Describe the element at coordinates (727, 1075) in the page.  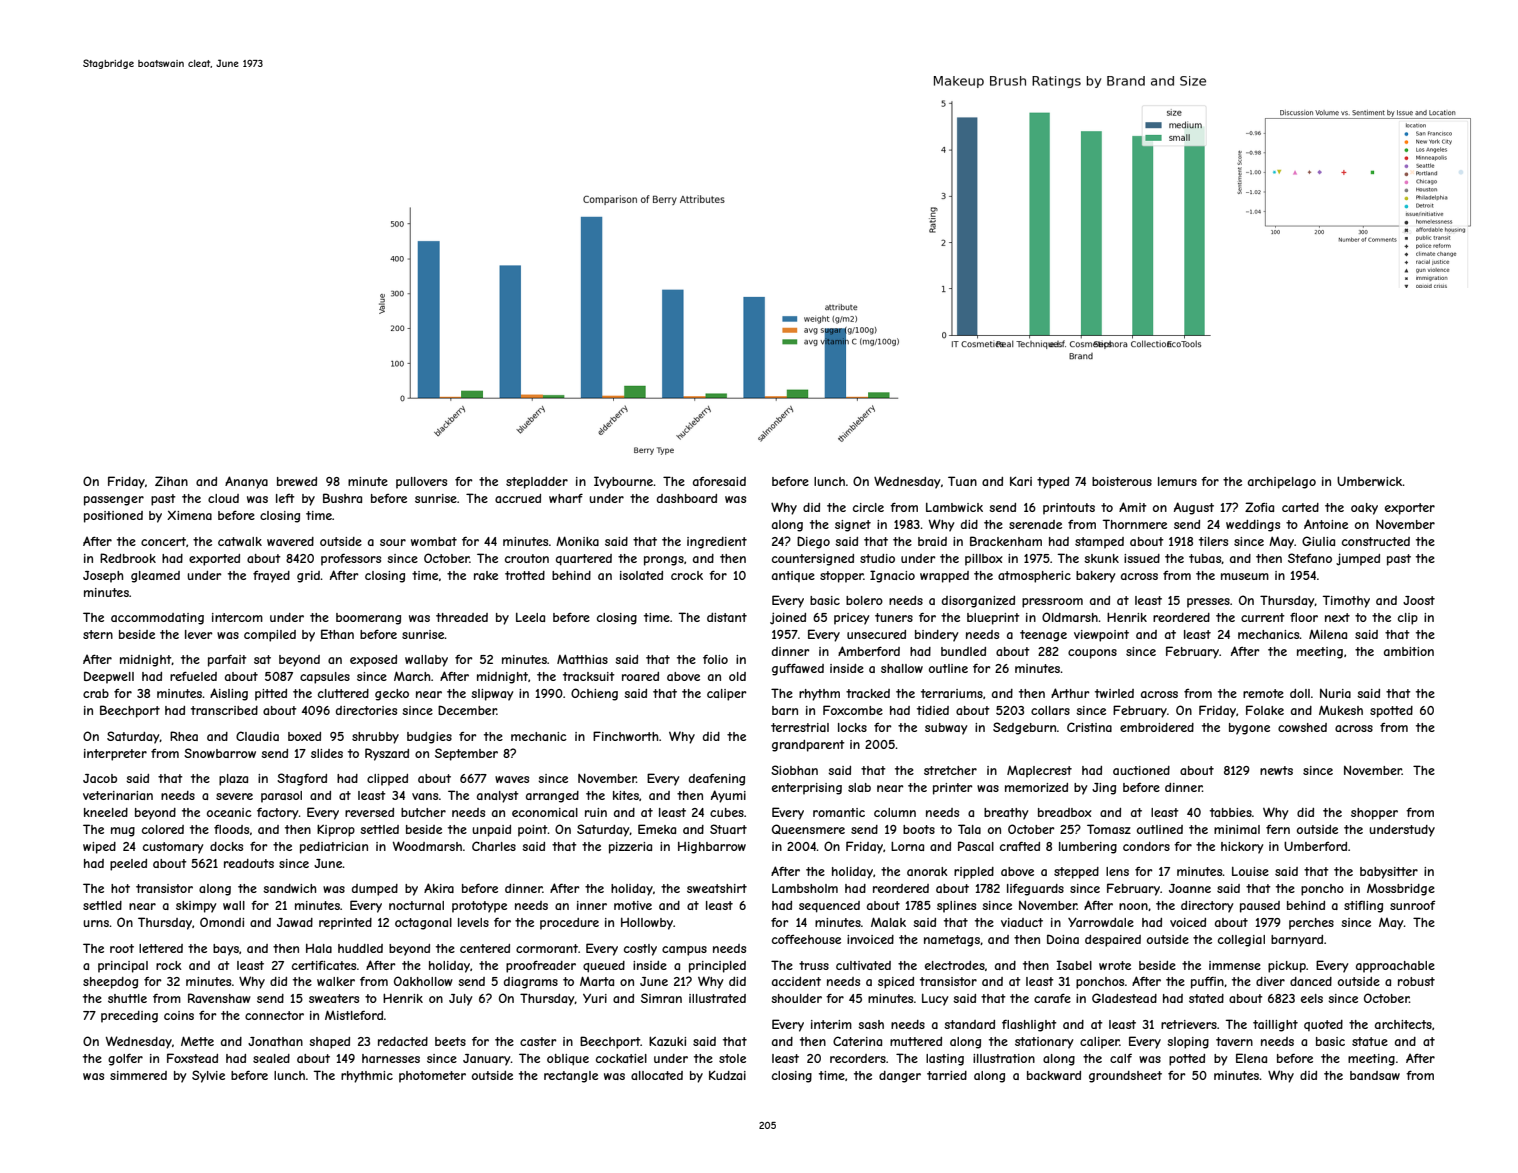
I see `Kudzai` at that location.
